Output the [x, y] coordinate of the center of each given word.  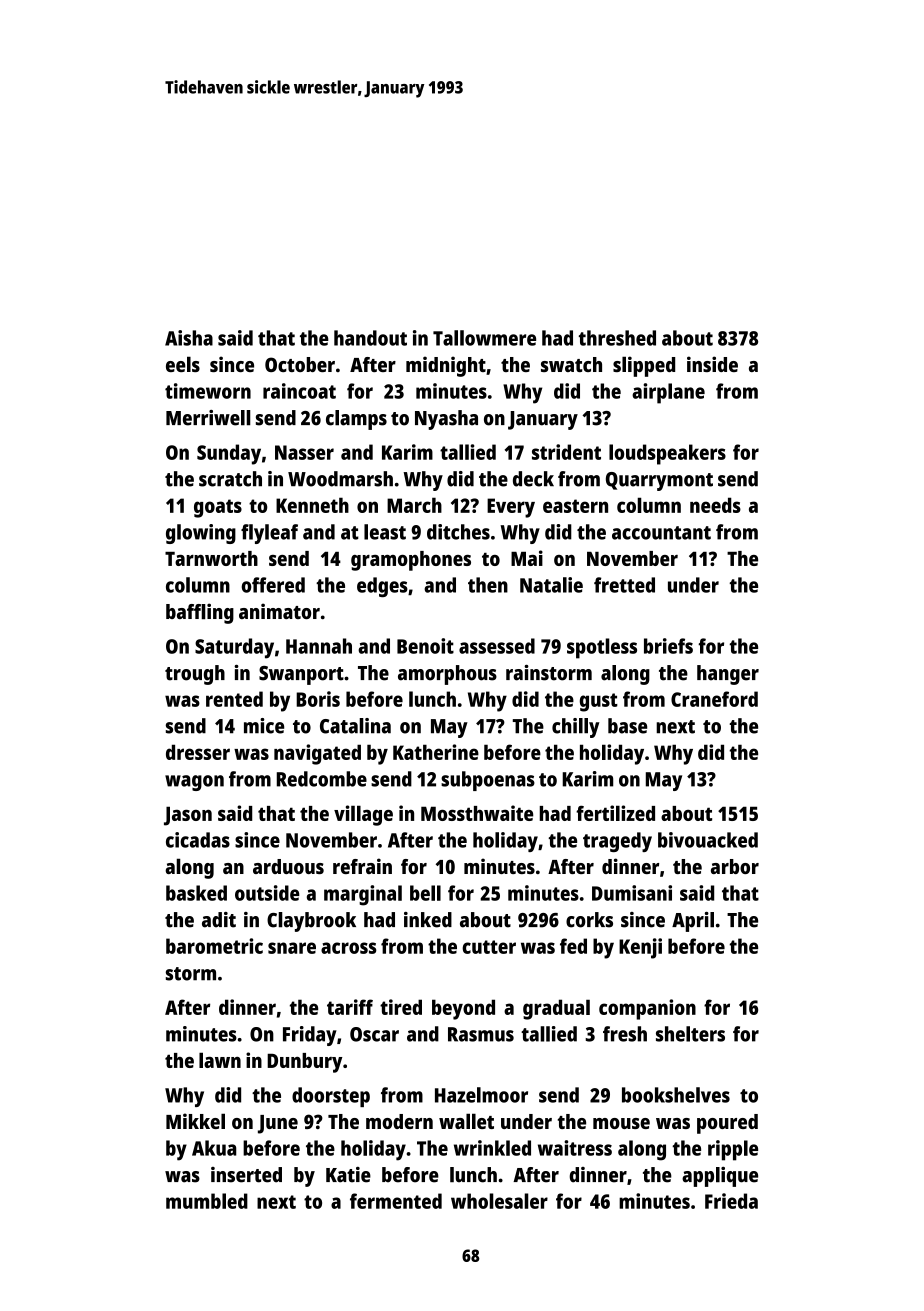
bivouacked [708, 840]
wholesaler [499, 1201]
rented [234, 699]
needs [715, 505]
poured [727, 1124]
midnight [446, 366]
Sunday [229, 454]
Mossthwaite [477, 813]
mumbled [207, 1201]
